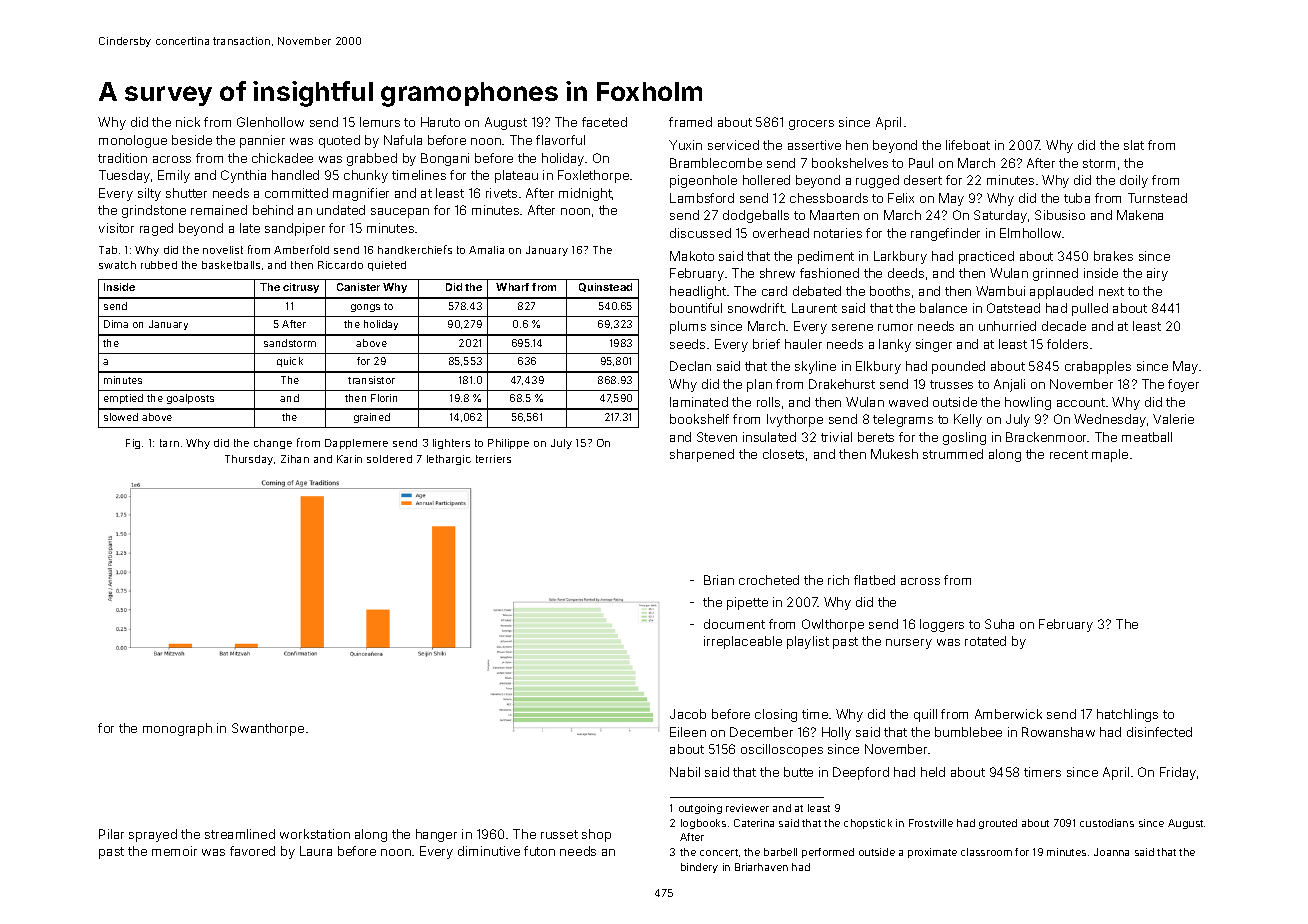 The width and height of the page is (1308, 924). What do you see at coordinates (1173, 419) in the page?
I see `Valerie` at bounding box center [1173, 419].
